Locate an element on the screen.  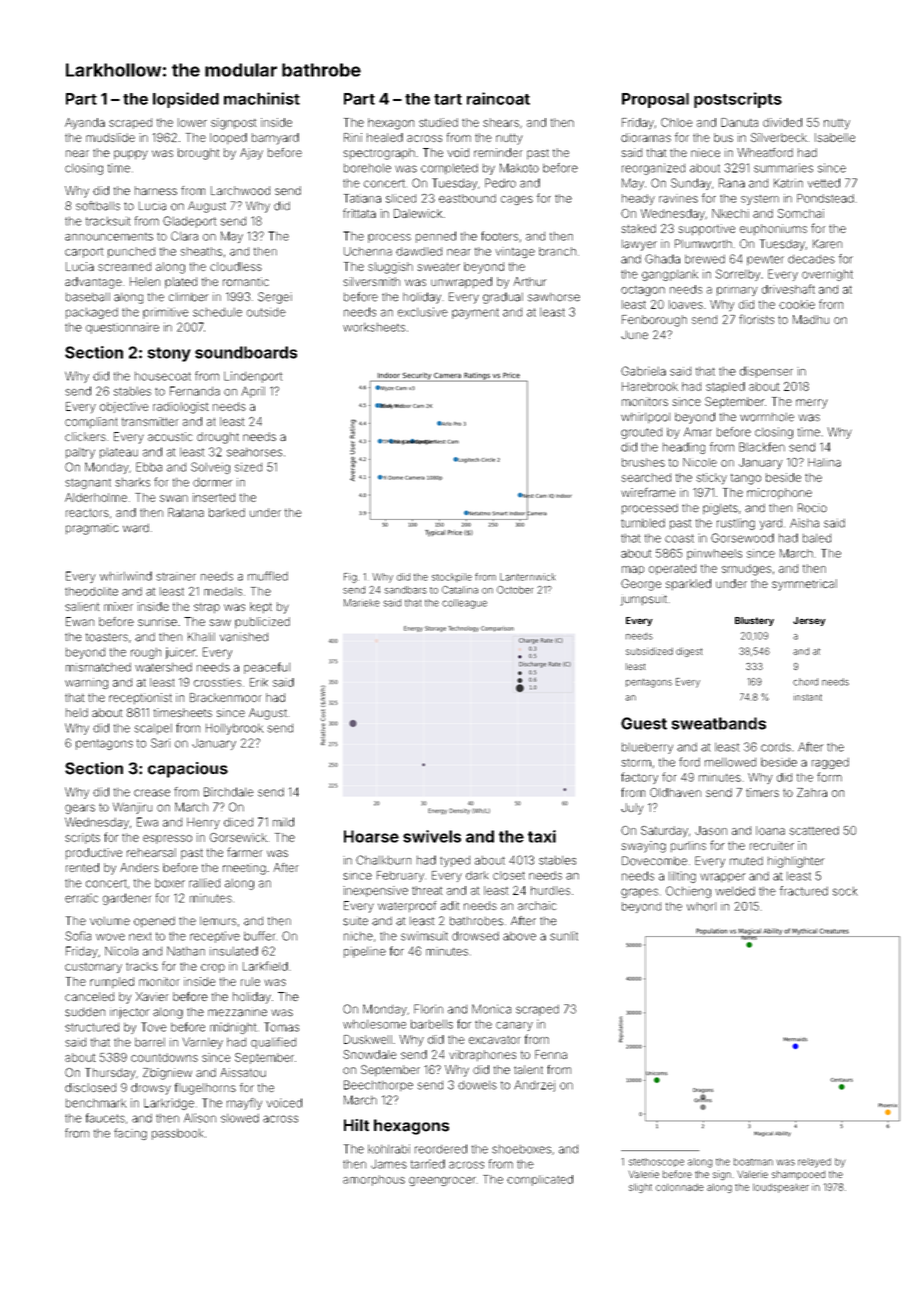
barbells is located at coordinates (432, 1024).
